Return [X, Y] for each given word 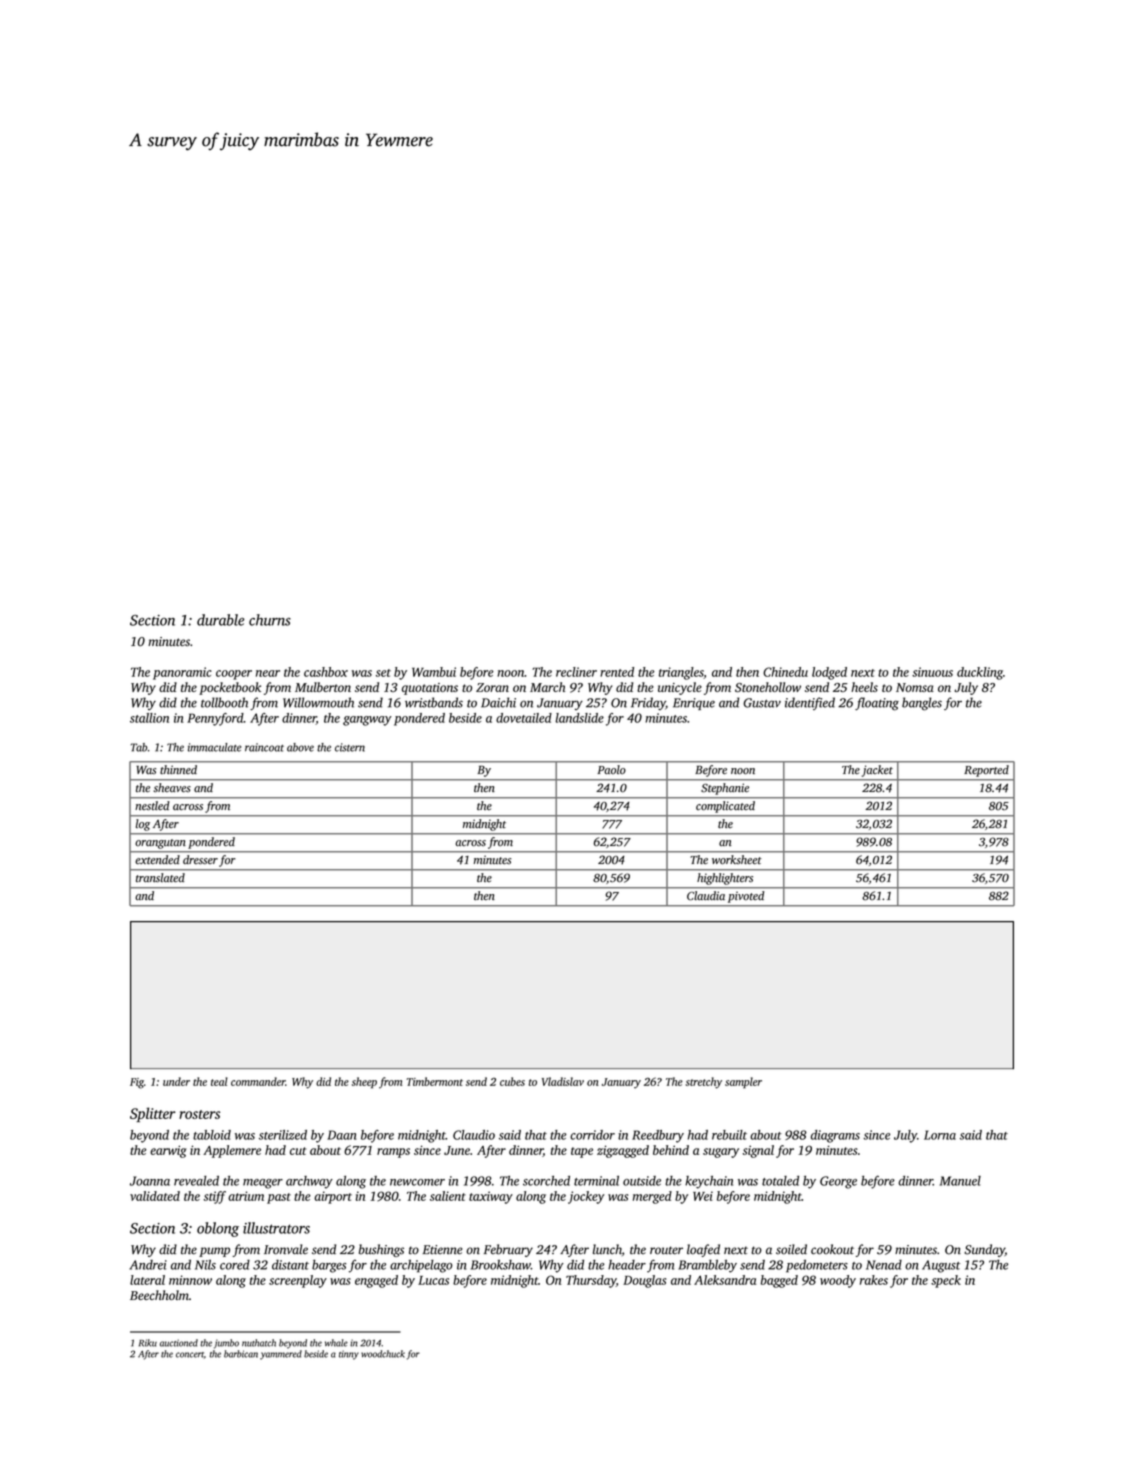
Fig [137, 1083]
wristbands [434, 702]
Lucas [433, 1280]
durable [220, 620]
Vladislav [563, 1081]
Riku [148, 1343]
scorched [546, 1181]
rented [617, 672]
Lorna [940, 1135]
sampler [743, 1082]
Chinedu [785, 672]
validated [155, 1196]
